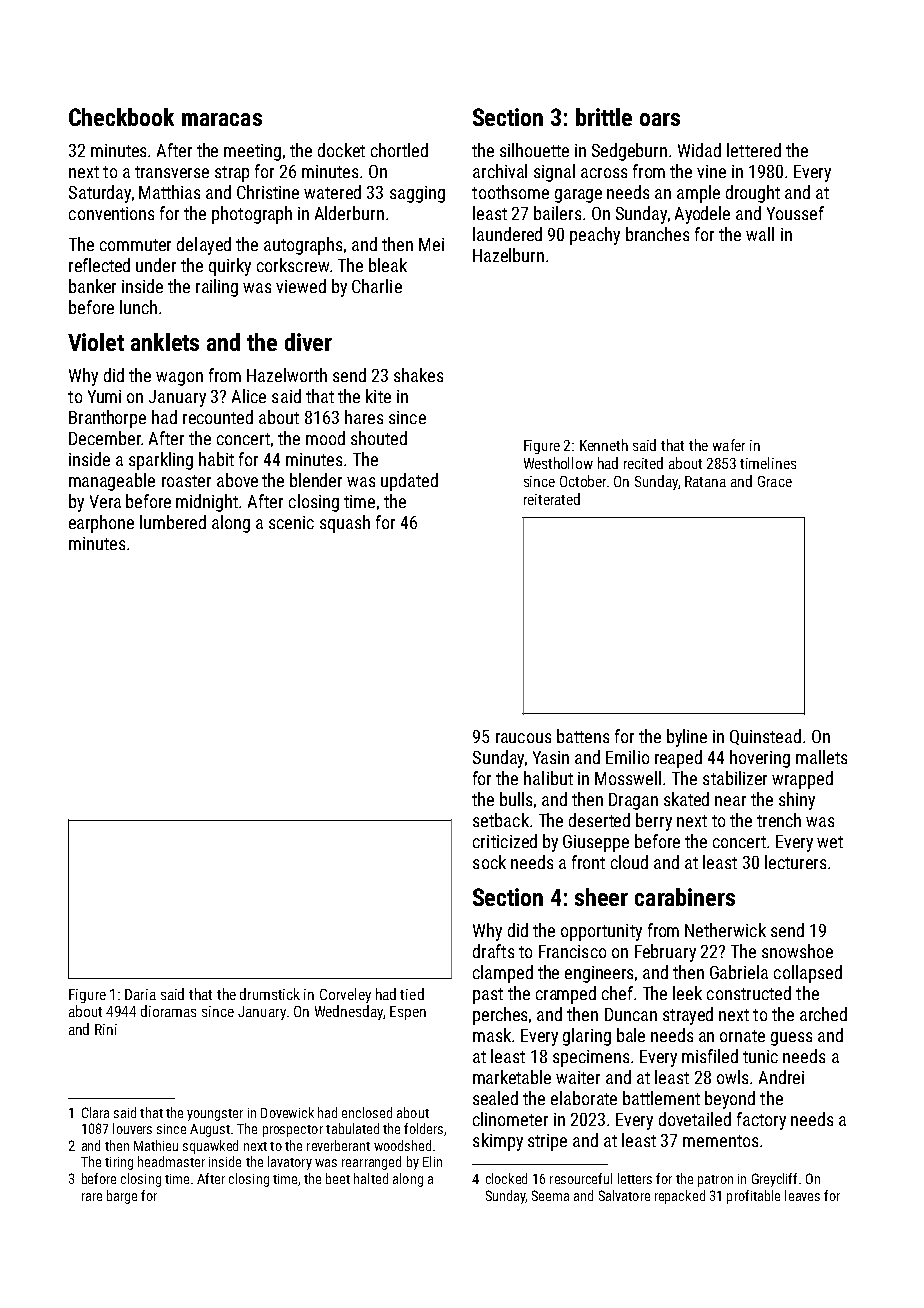 The width and height of the page is (924, 1308). I want to click on Grace, so click(775, 481).
